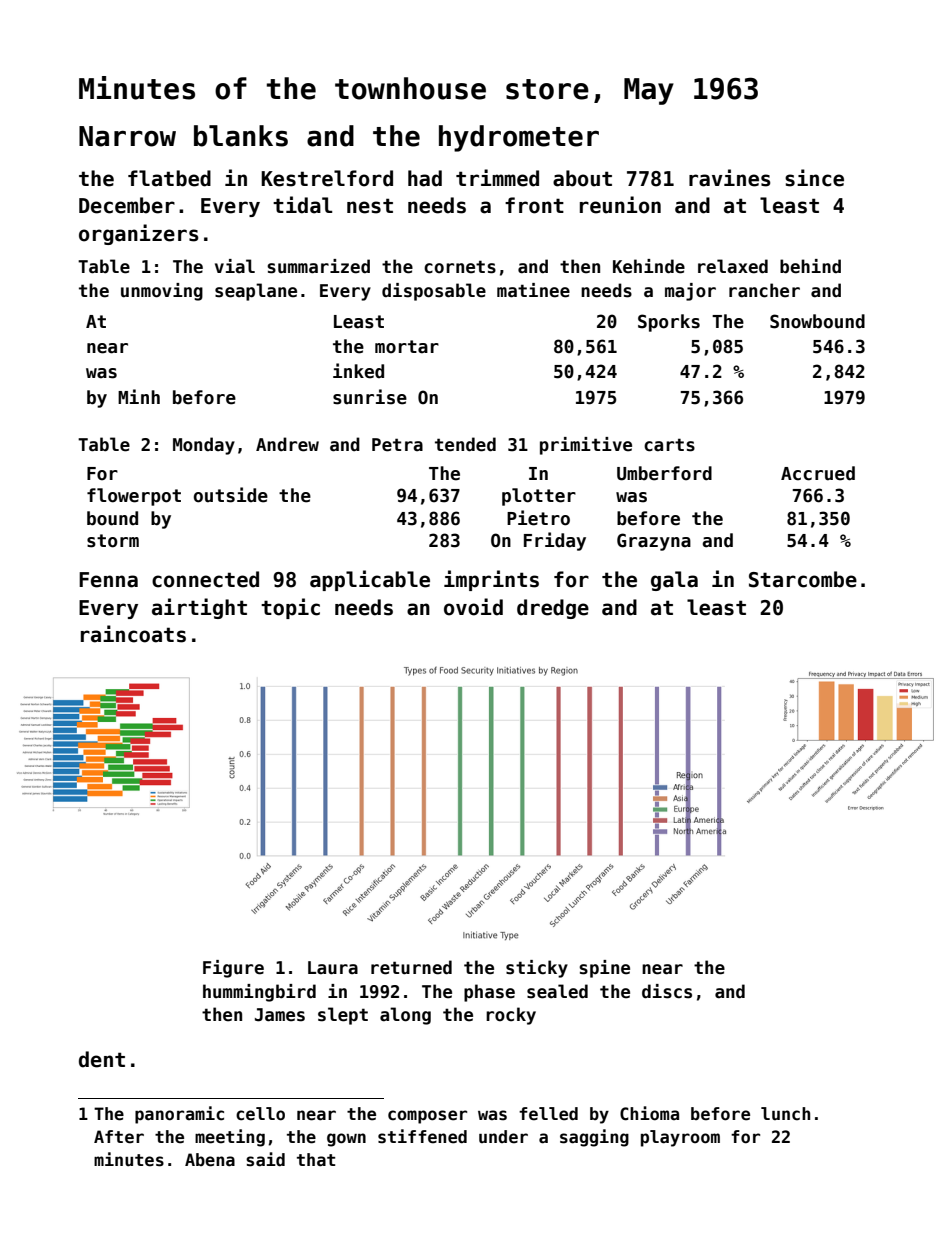  I want to click on panoramic, so click(179, 1115).
